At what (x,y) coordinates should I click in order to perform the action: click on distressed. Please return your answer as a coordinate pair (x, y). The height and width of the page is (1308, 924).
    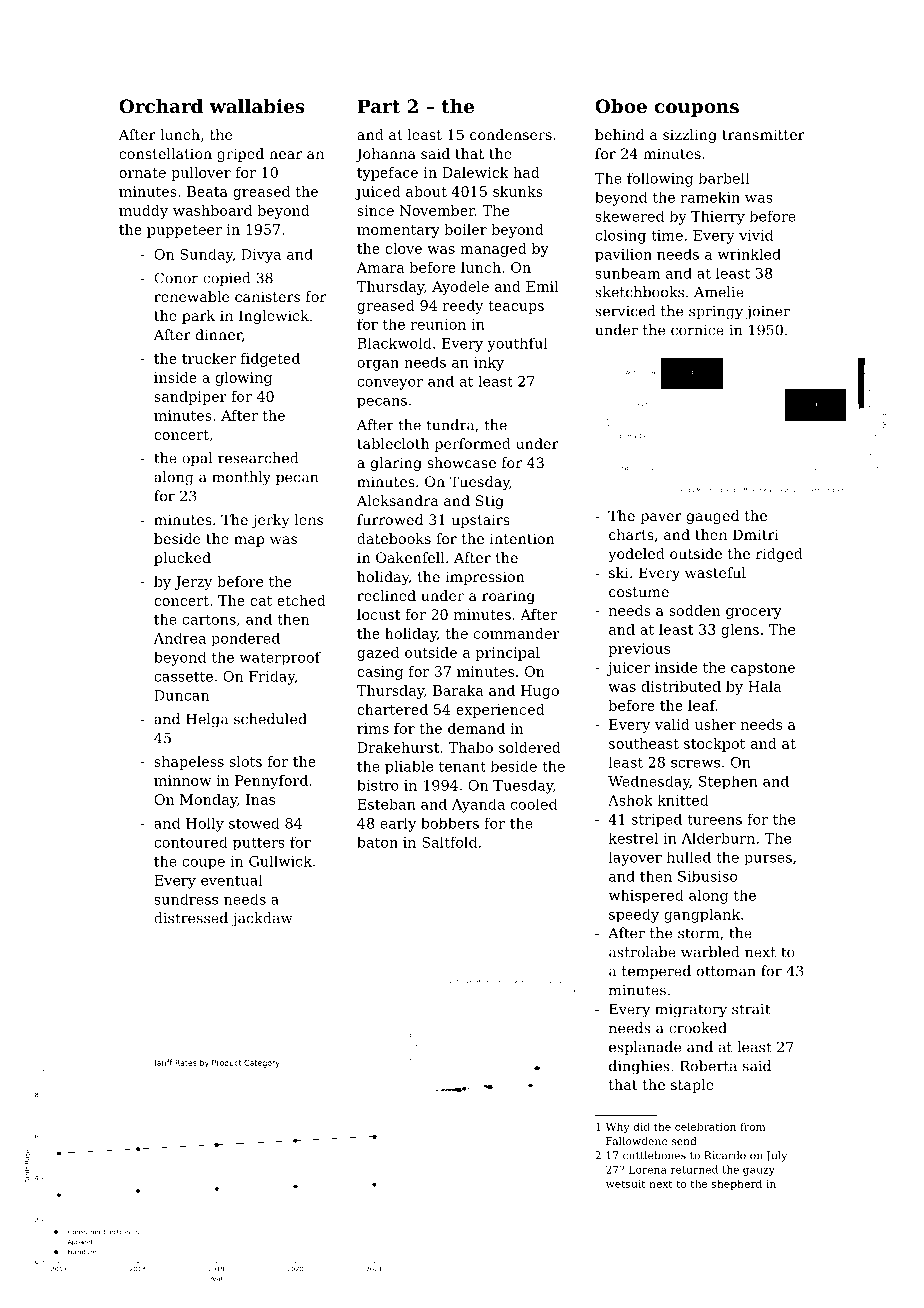
    Looking at the image, I should click on (191, 918).
